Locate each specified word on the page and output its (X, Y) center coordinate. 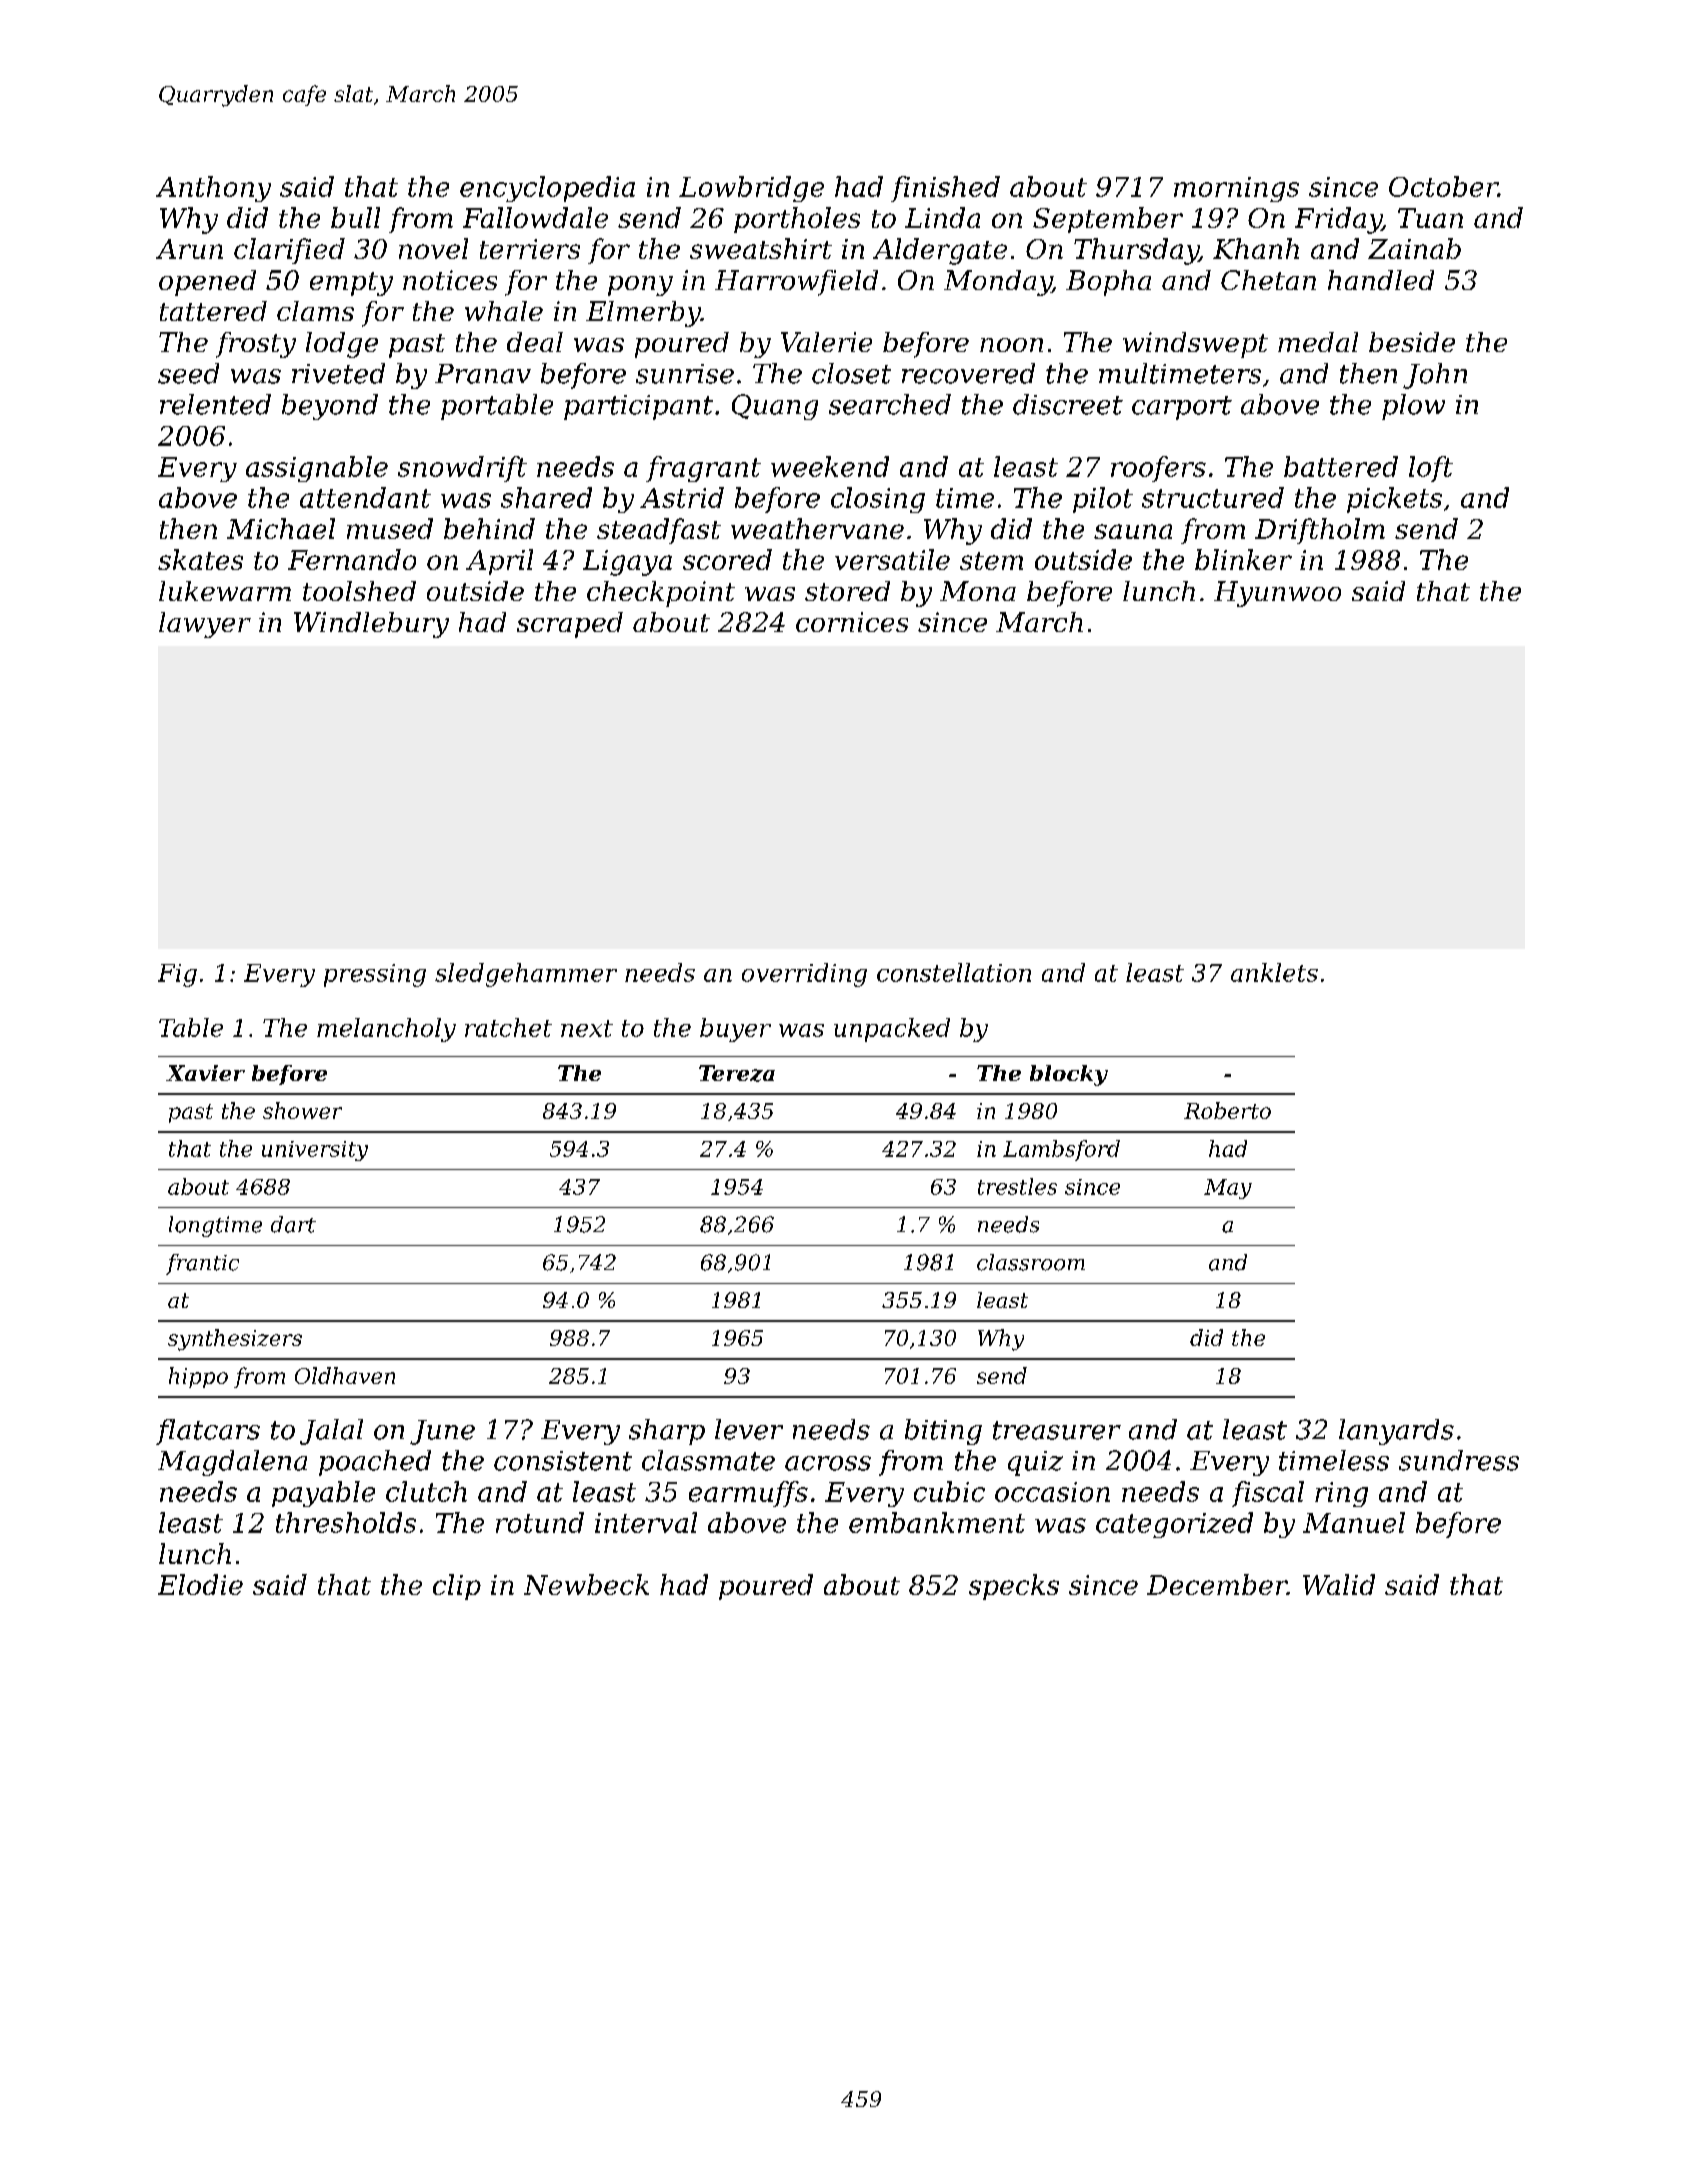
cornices (852, 622)
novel (433, 248)
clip (457, 1587)
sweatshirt (761, 248)
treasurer (1057, 1430)
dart (293, 1224)
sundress (1459, 1460)
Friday (1338, 220)
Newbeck (586, 1584)
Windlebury (371, 625)
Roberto (1227, 1110)
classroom (1031, 1262)
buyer (735, 1030)
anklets (1274, 972)
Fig (177, 975)
